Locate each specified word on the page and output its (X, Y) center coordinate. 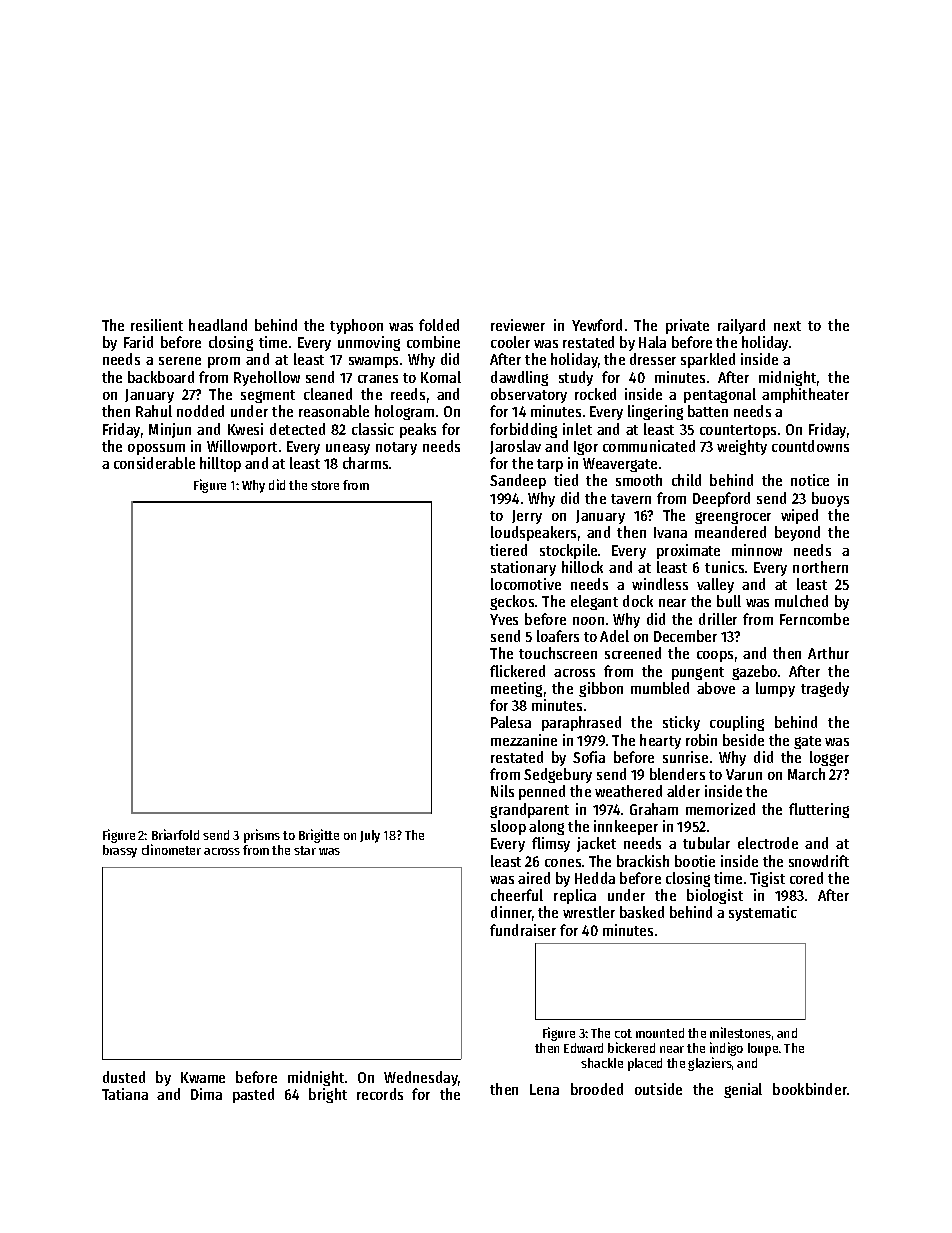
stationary (523, 568)
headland (218, 325)
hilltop (220, 464)
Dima (206, 1094)
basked (642, 912)
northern (820, 567)
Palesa (511, 722)
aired (534, 878)
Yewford (597, 325)
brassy (120, 851)
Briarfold (175, 834)
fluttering (819, 810)
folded (439, 325)
